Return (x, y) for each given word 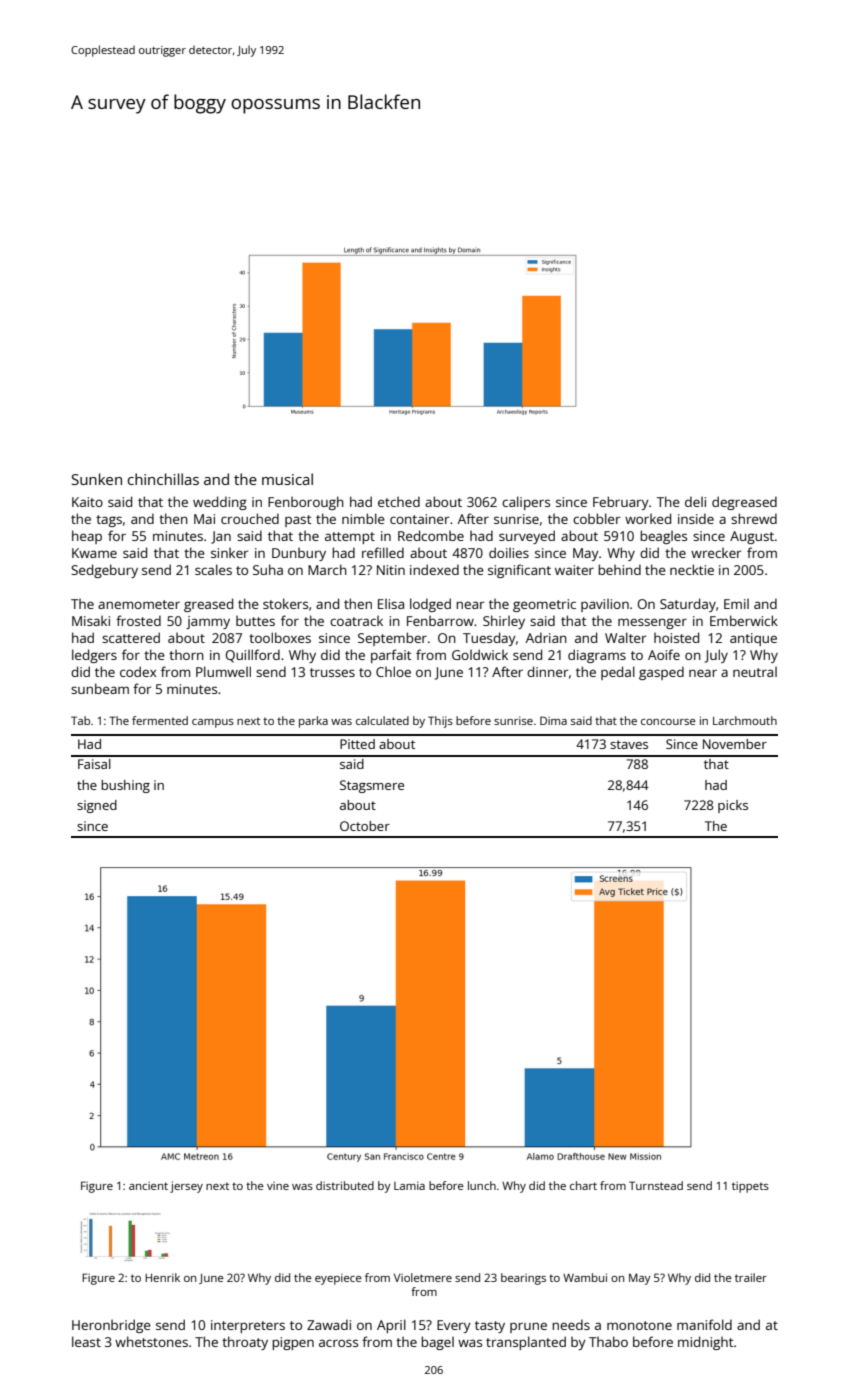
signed (97, 806)
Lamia (409, 1185)
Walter (625, 637)
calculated (382, 720)
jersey (186, 1187)
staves (629, 744)
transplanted (526, 1343)
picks (733, 806)
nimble (363, 518)
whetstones (151, 1341)
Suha (268, 569)
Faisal (94, 764)
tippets (750, 1187)
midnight (706, 1343)
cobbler (596, 518)
